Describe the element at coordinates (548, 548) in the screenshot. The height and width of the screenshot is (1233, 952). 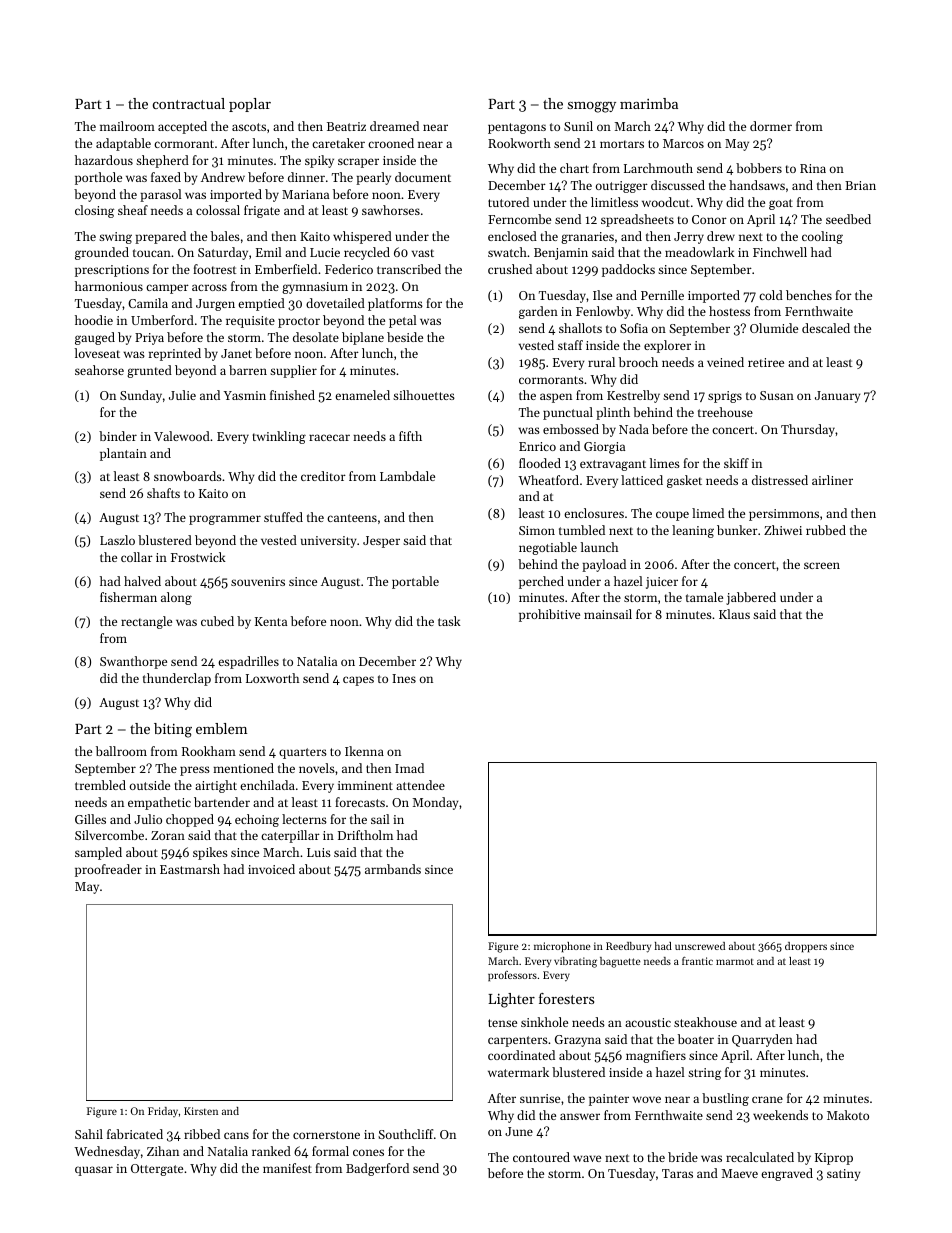
I see `negotiable` at that location.
